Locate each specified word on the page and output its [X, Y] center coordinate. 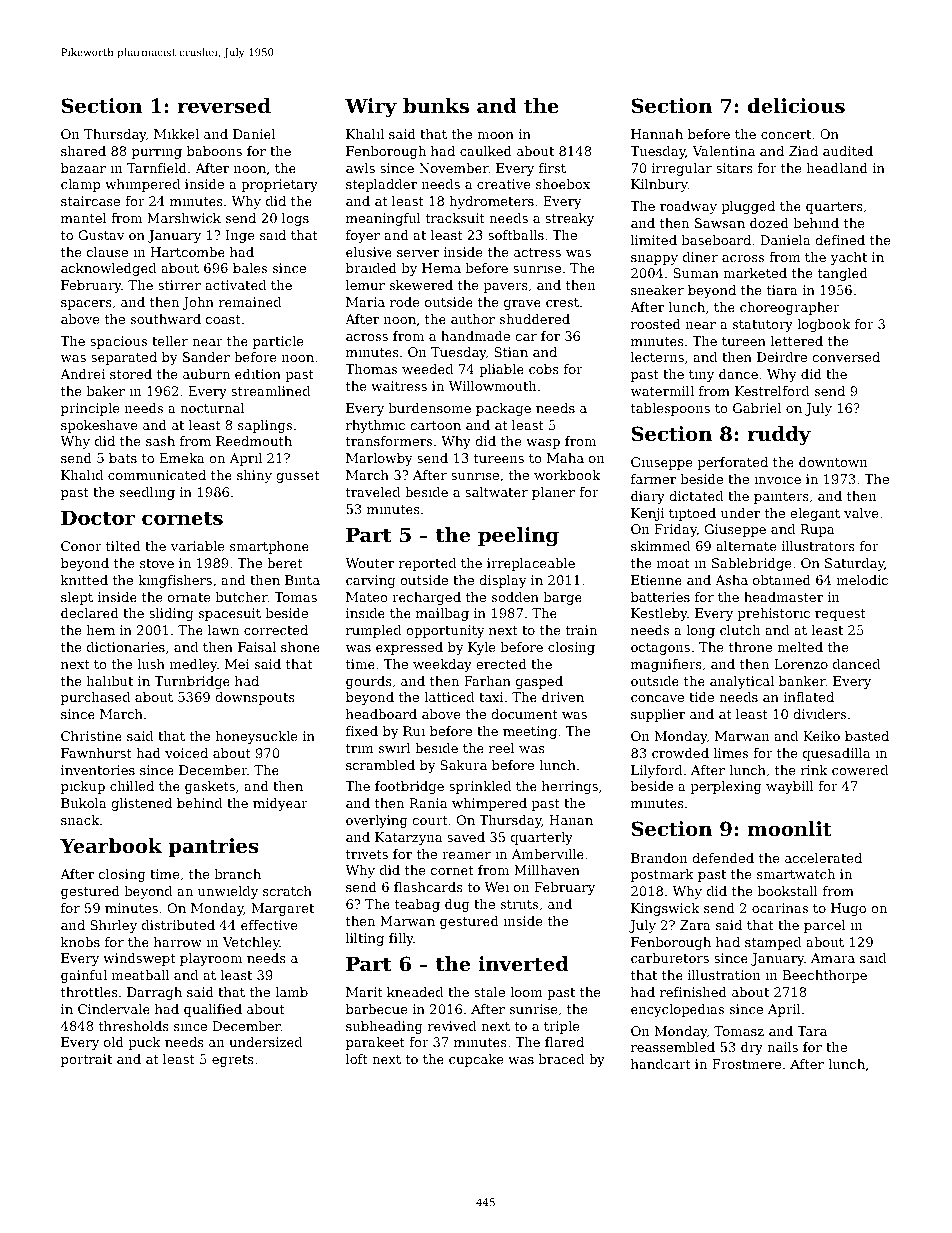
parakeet [375, 1043]
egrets [233, 1061]
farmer [653, 479]
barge [562, 598]
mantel [83, 218]
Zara [695, 925]
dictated [696, 496]
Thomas [371, 369]
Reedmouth [254, 441]
